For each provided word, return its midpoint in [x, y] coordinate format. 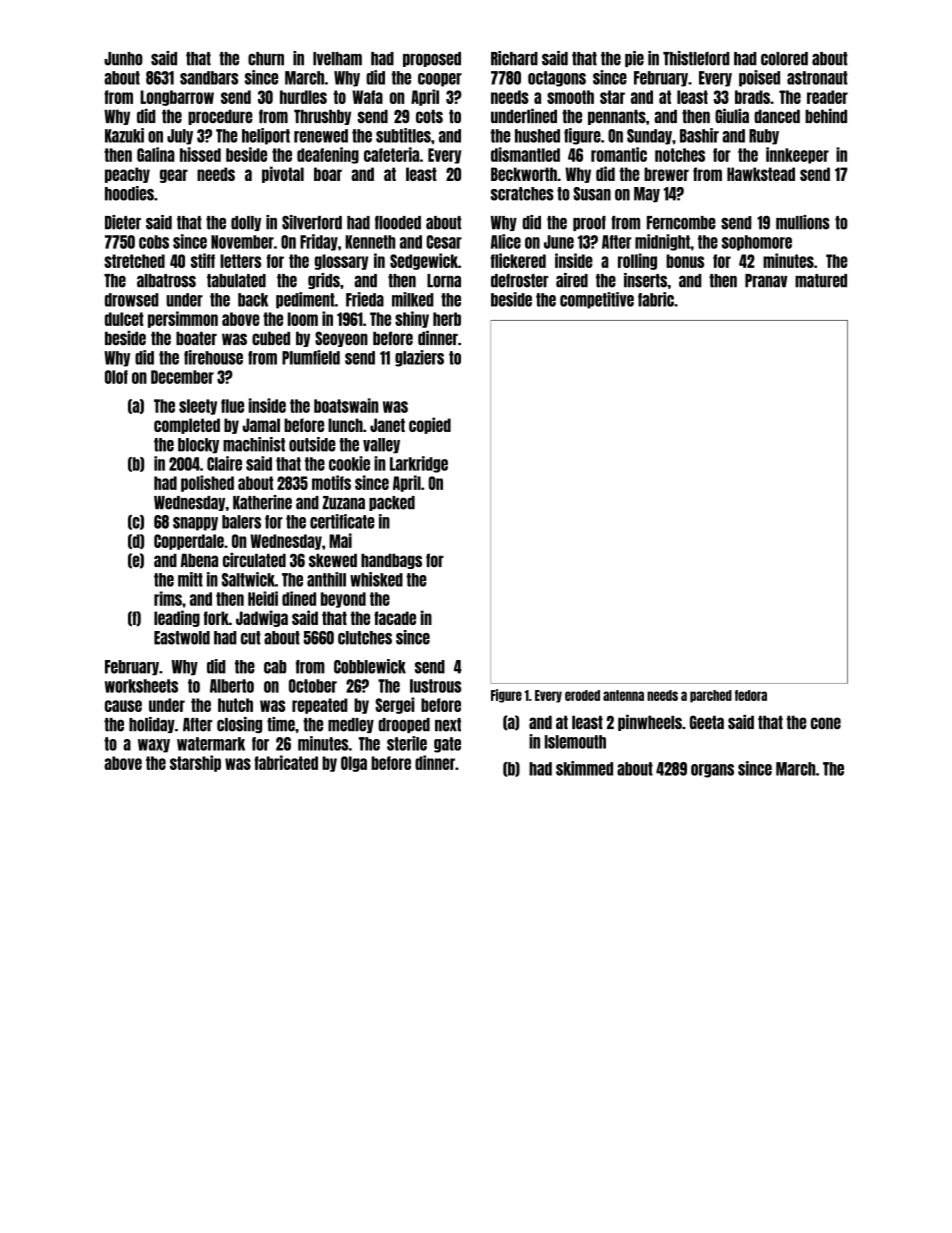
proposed [432, 59]
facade [395, 618]
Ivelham [337, 59]
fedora [751, 695]
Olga [354, 764]
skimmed [584, 768]
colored [784, 59]
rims [168, 598]
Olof [116, 377]
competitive [597, 300]
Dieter [123, 222]
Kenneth [370, 242]
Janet [387, 425]
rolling [637, 261]
